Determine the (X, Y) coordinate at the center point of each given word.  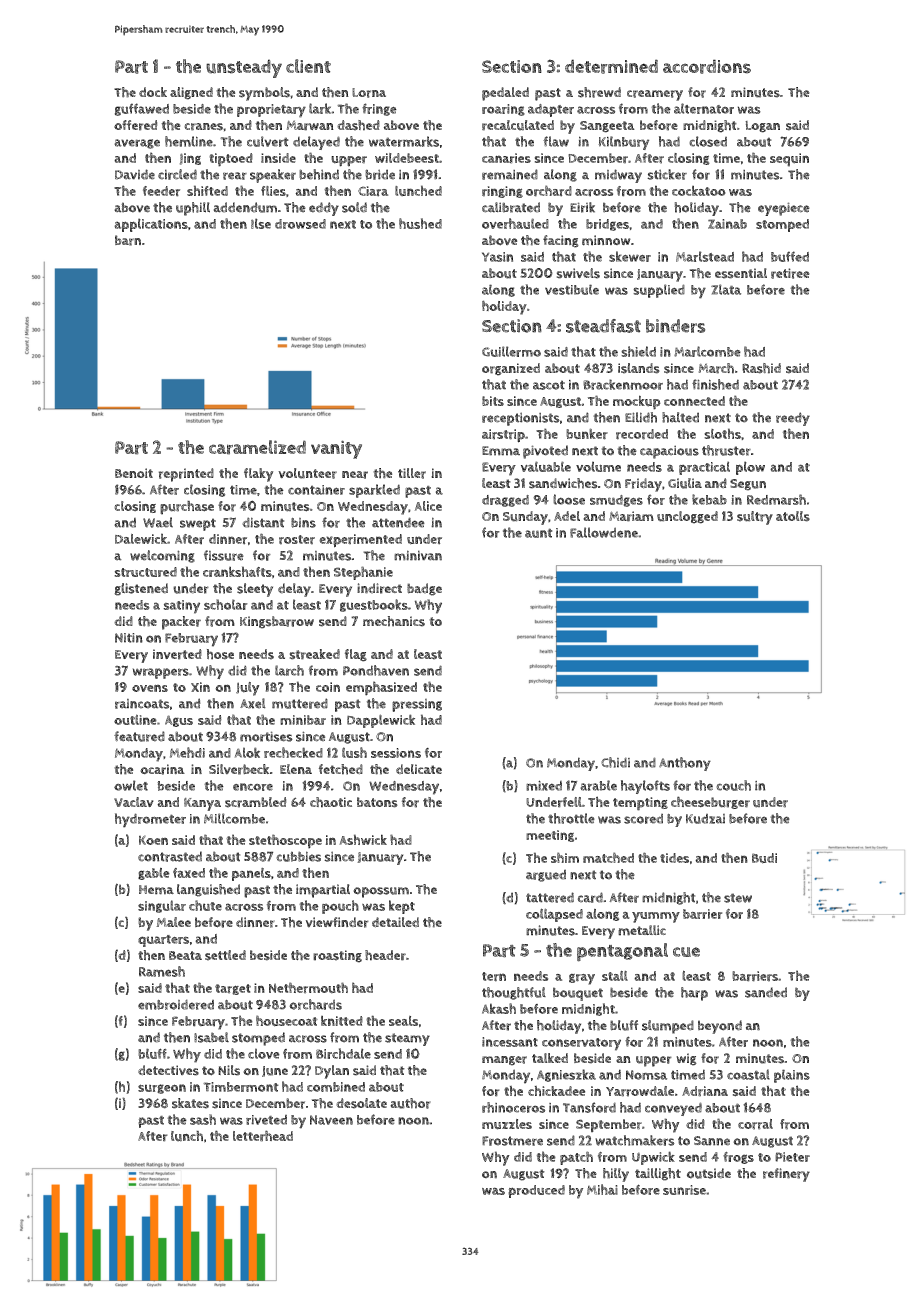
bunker (587, 434)
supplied (659, 291)
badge (424, 589)
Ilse (261, 223)
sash (203, 1119)
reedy (793, 419)
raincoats (142, 704)
